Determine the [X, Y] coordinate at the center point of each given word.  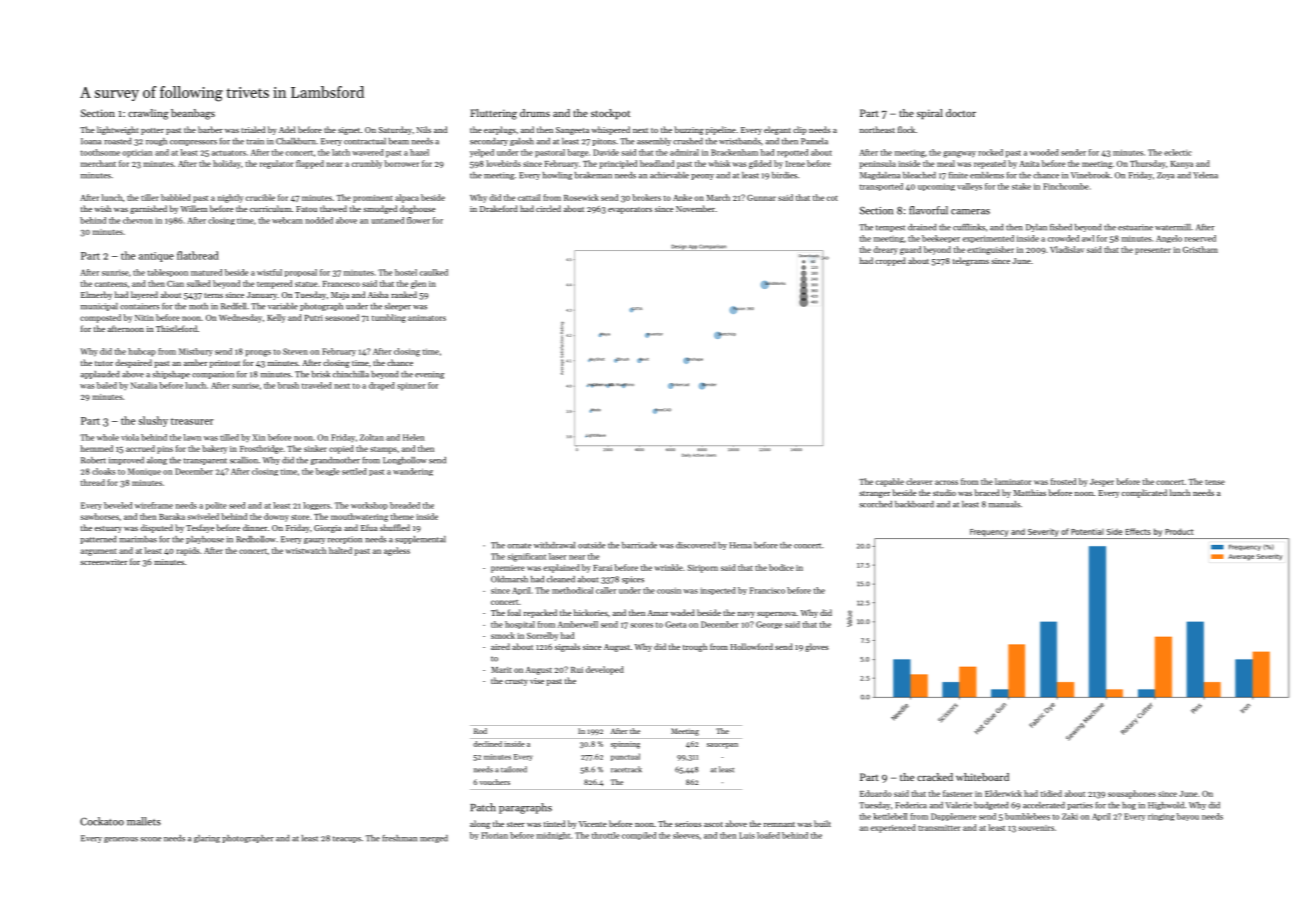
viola [130, 437]
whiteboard [982, 777]
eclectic [1178, 152]
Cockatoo [102, 821]
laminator [1013, 481]
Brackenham [734, 152]
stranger [874, 494]
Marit [501, 670]
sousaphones [1132, 794]
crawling [148, 114]
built [822, 823]
